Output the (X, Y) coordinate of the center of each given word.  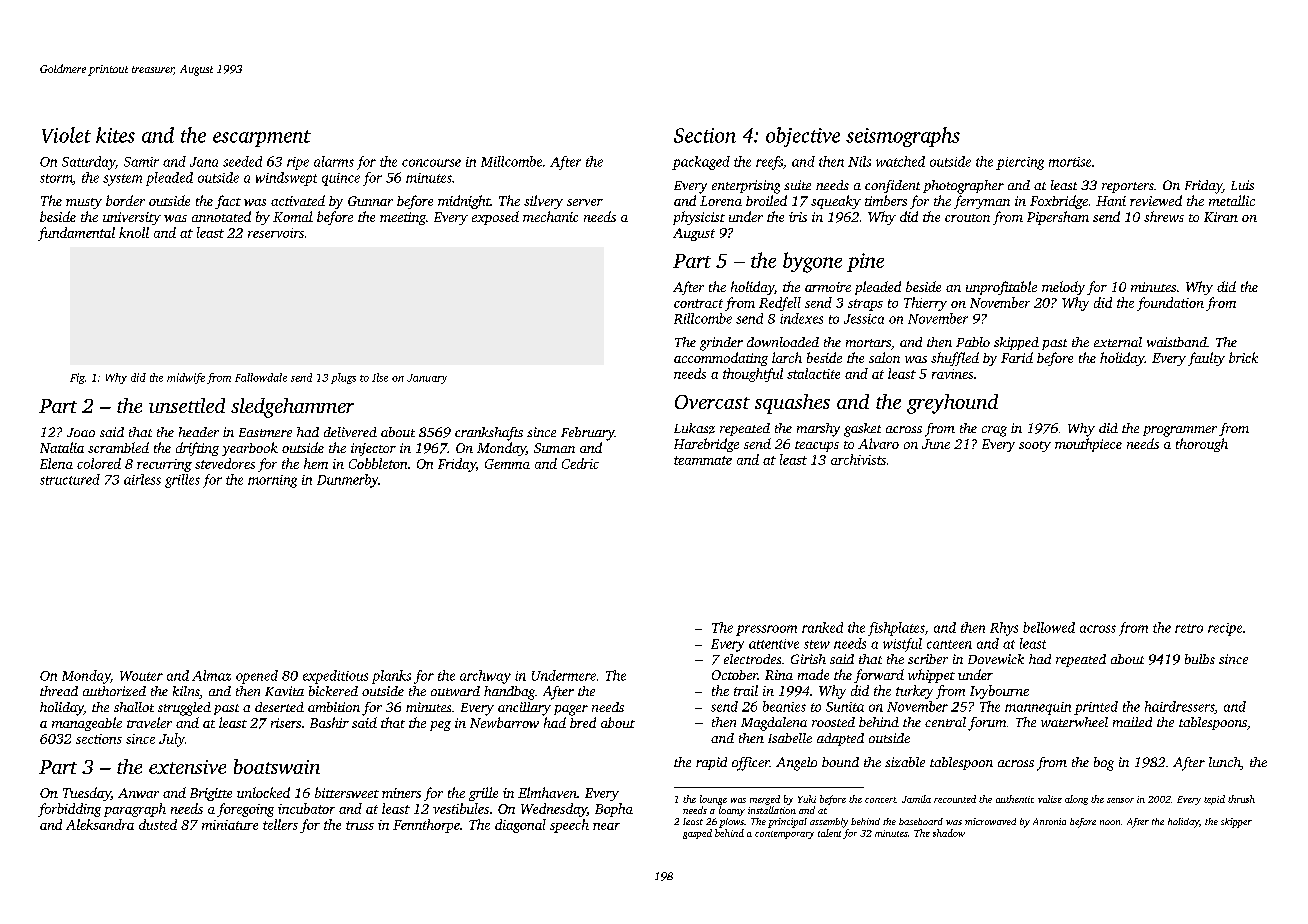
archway (485, 677)
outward (455, 691)
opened (257, 677)
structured (70, 479)
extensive (187, 767)
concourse (431, 163)
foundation (1170, 304)
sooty (1035, 446)
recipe (1225, 629)
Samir (141, 162)
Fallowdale (261, 377)
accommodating (721, 359)
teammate (703, 460)
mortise (1070, 162)
